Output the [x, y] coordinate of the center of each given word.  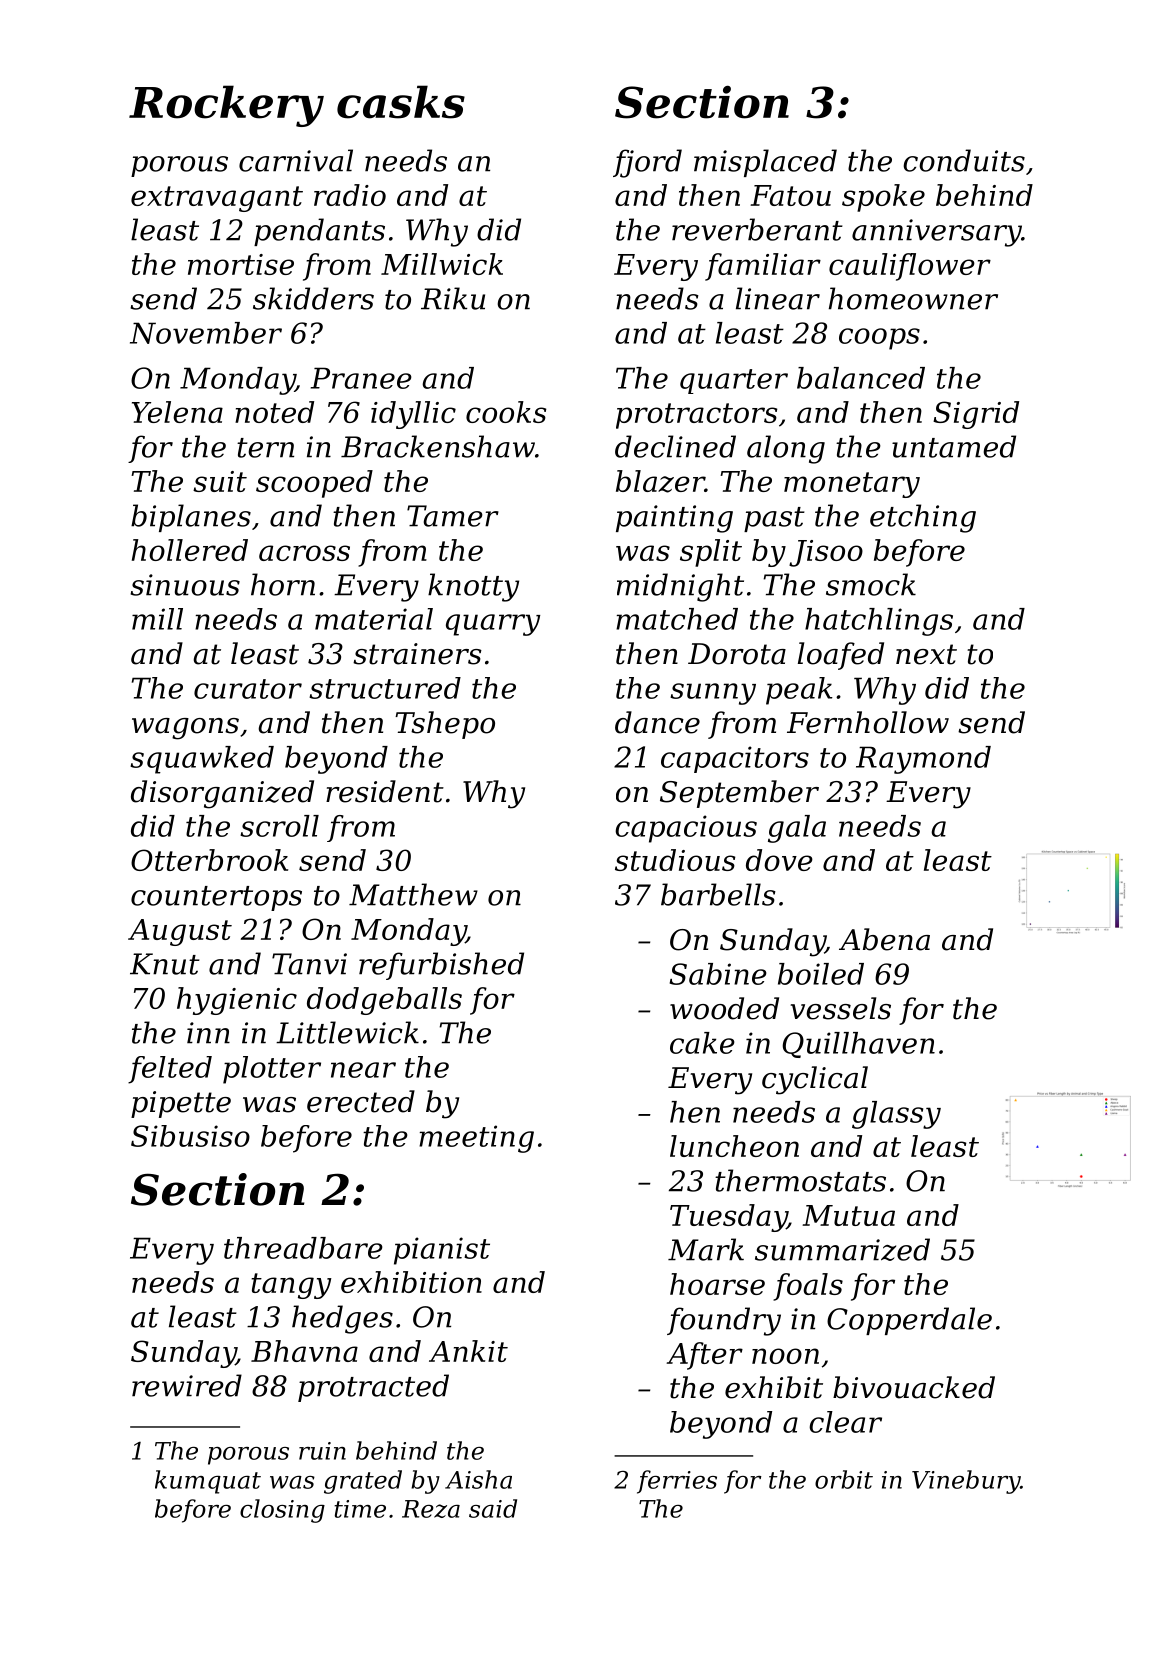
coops [879, 339]
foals [808, 1287]
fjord [647, 163]
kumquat [208, 1482]
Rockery [226, 106]
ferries [677, 1482]
